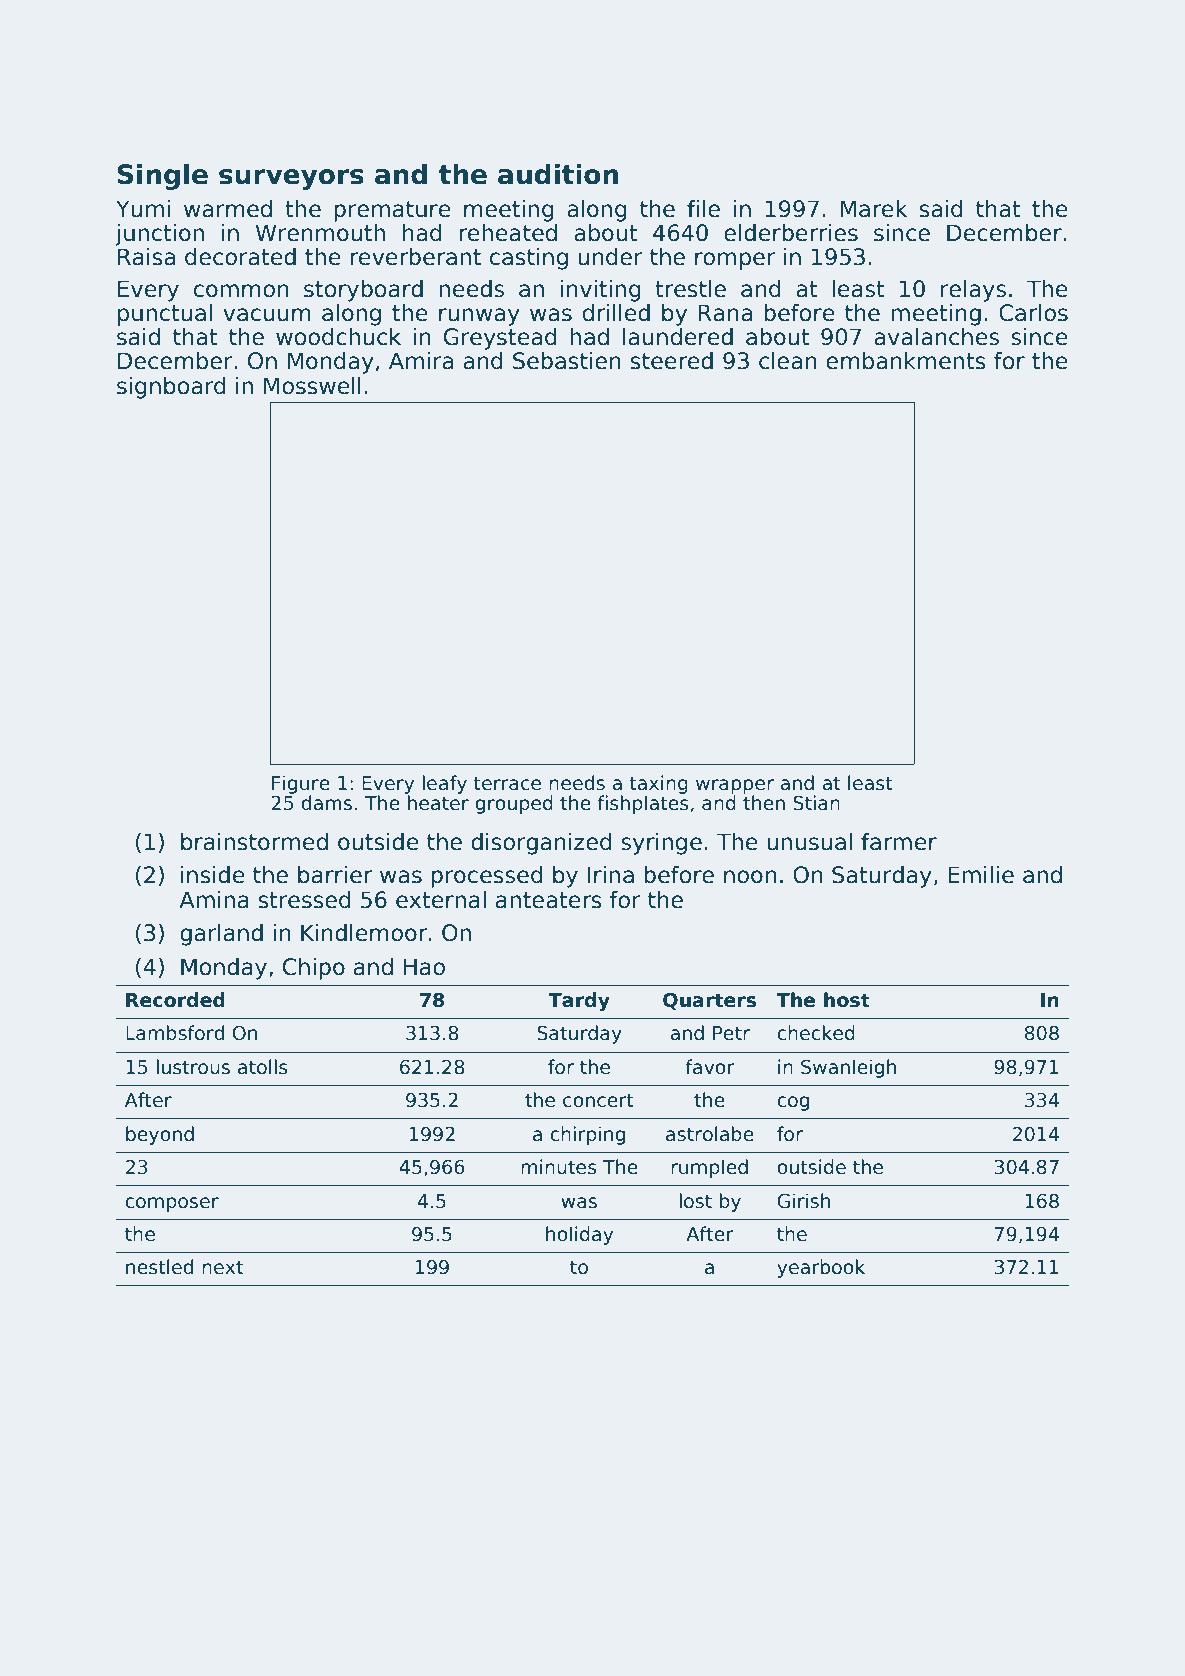 Image resolution: width=1185 pixels, height=1676 pixels. Describe the element at coordinates (222, 1267) in the screenshot. I see `next` at that location.
